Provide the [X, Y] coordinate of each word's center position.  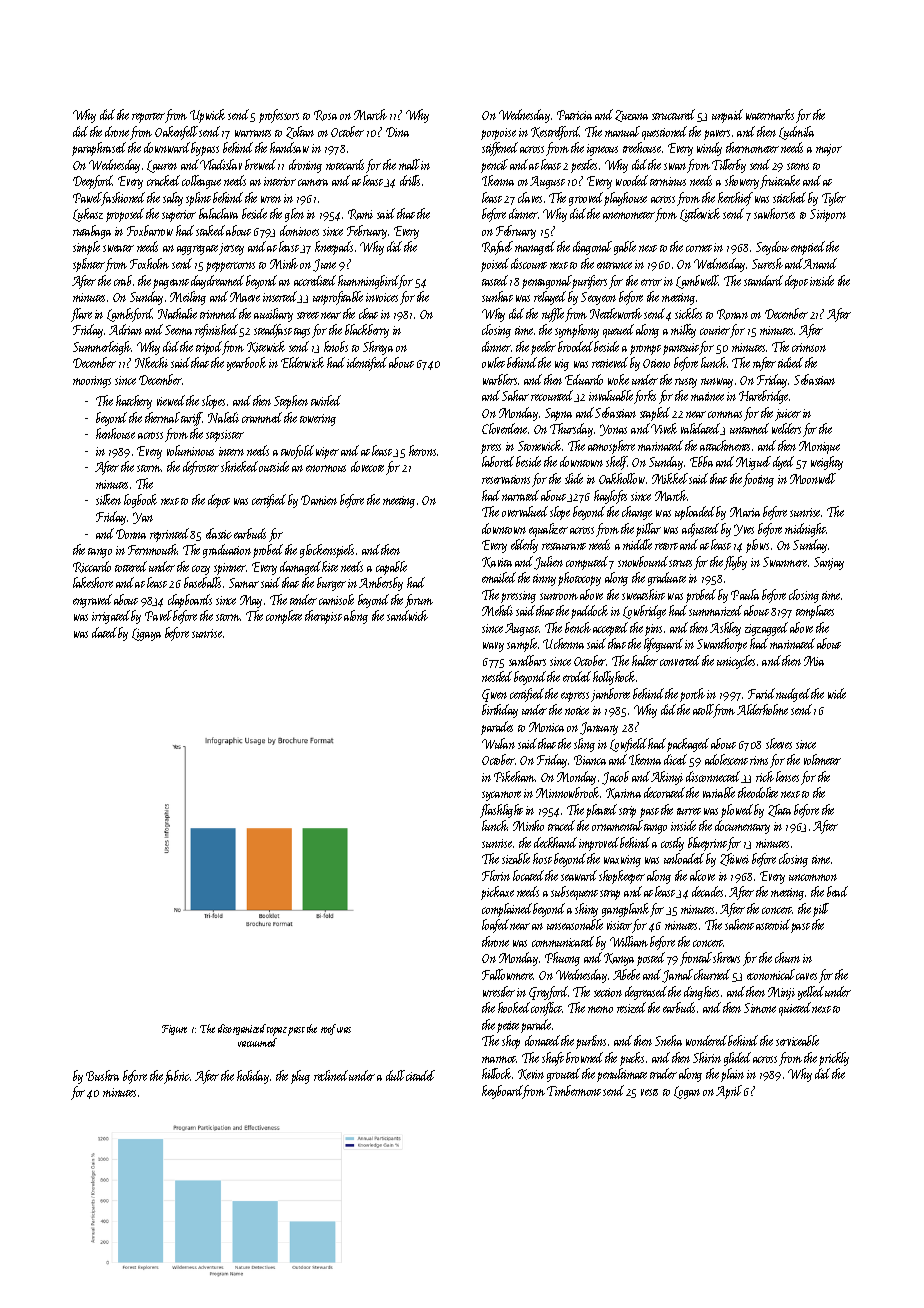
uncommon [813, 877]
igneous [602, 150]
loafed [495, 926]
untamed [749, 428]
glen [294, 215]
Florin [496, 875]
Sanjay [829, 563]
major [829, 150]
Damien [319, 500]
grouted [563, 1075]
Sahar [515, 395]
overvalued [525, 511]
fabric [177, 1077]
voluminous [190, 450]
